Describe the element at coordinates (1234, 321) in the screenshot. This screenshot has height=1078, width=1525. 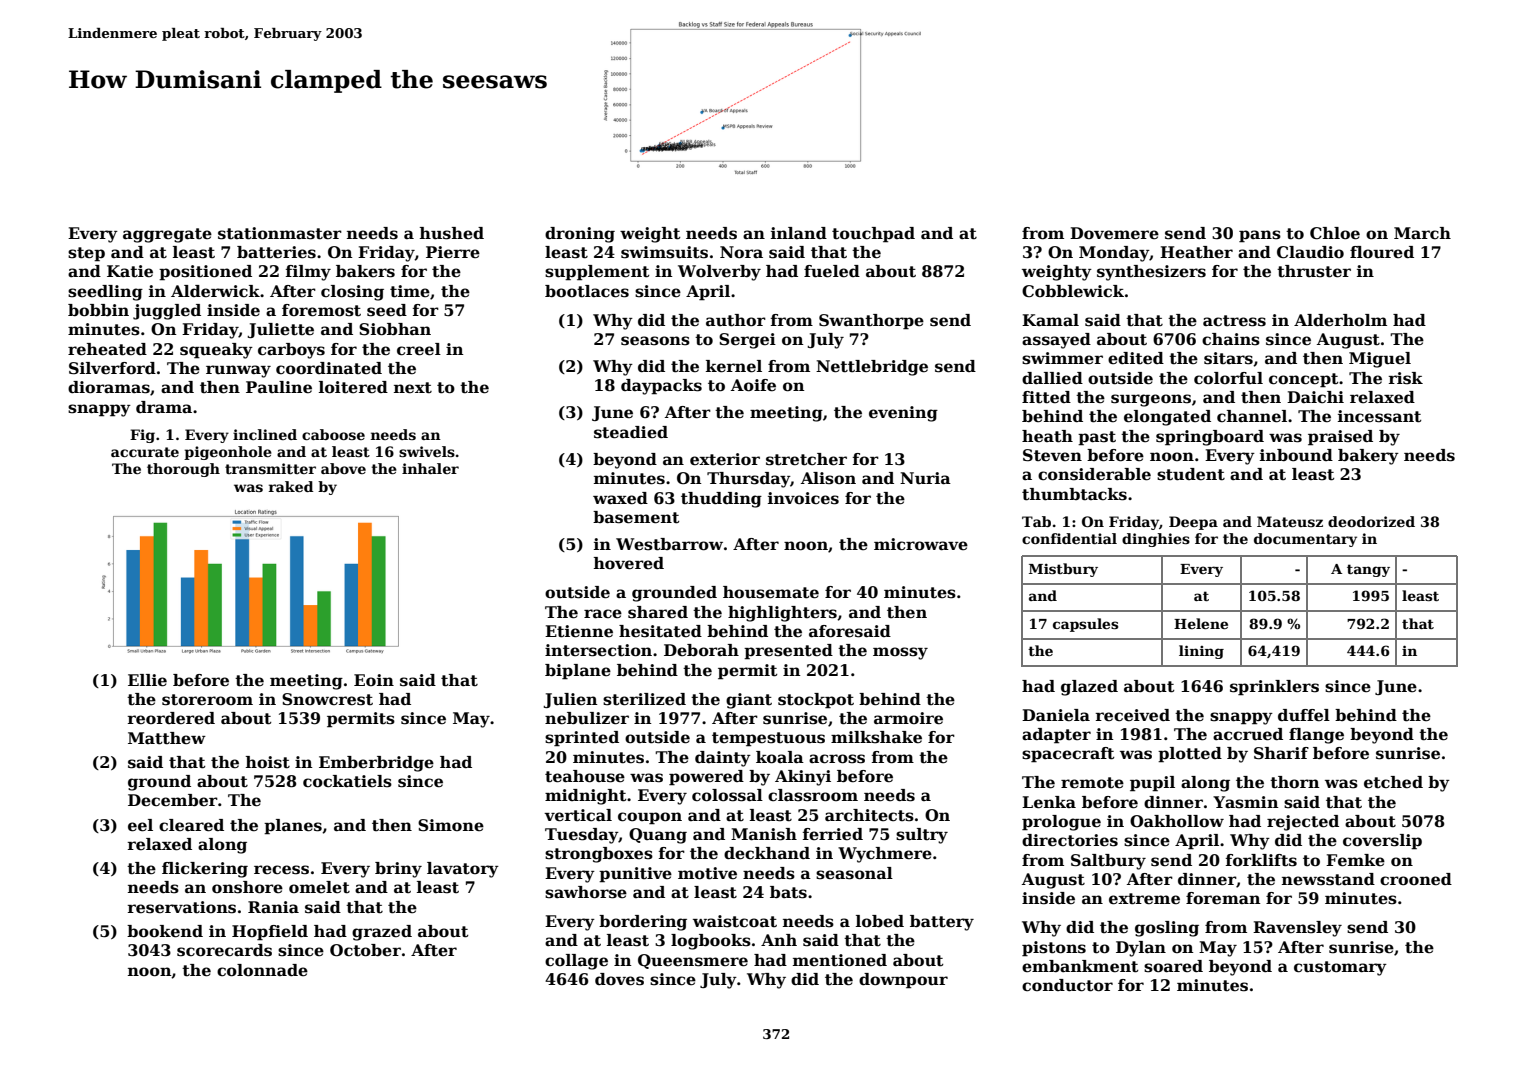
I see `actress` at that location.
